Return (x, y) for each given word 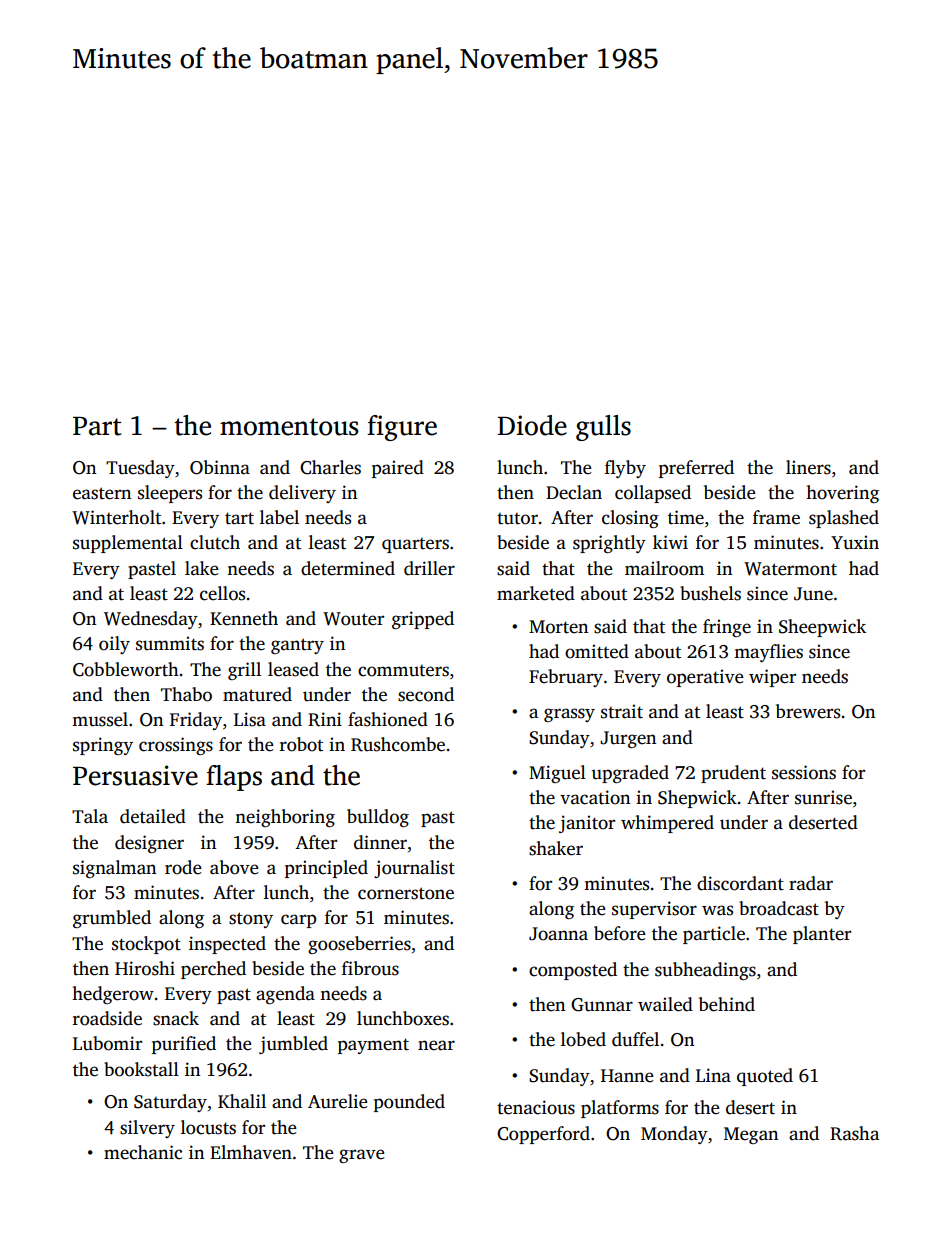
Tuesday (140, 469)
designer (149, 844)
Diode (532, 425)
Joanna (558, 934)
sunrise (823, 797)
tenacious (536, 1107)
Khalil (242, 1101)
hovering (842, 494)
